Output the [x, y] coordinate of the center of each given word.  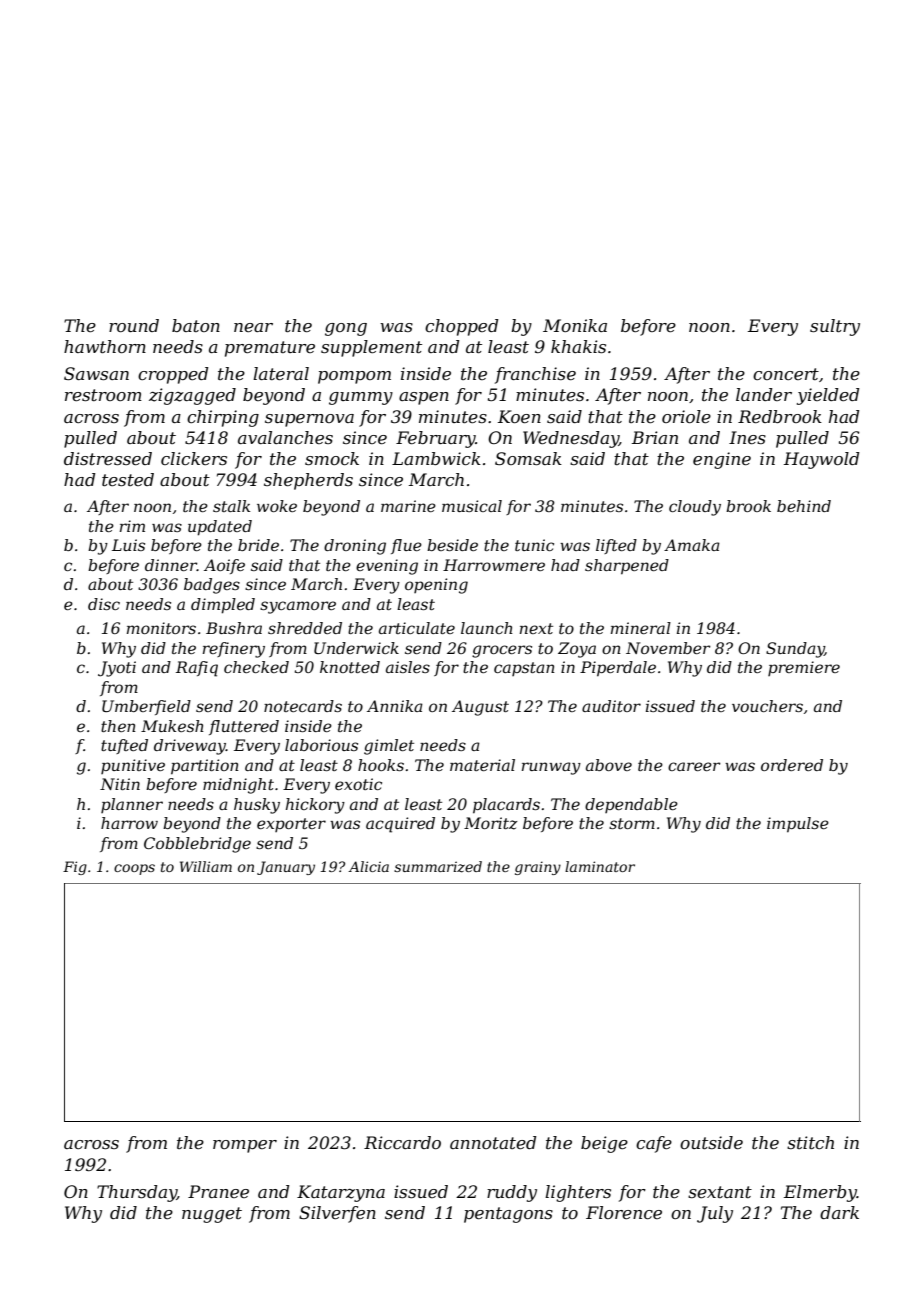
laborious [321, 745]
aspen [424, 398]
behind [804, 506]
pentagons [508, 1215]
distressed [108, 458]
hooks [381, 765]
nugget [212, 1215]
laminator [600, 866]
